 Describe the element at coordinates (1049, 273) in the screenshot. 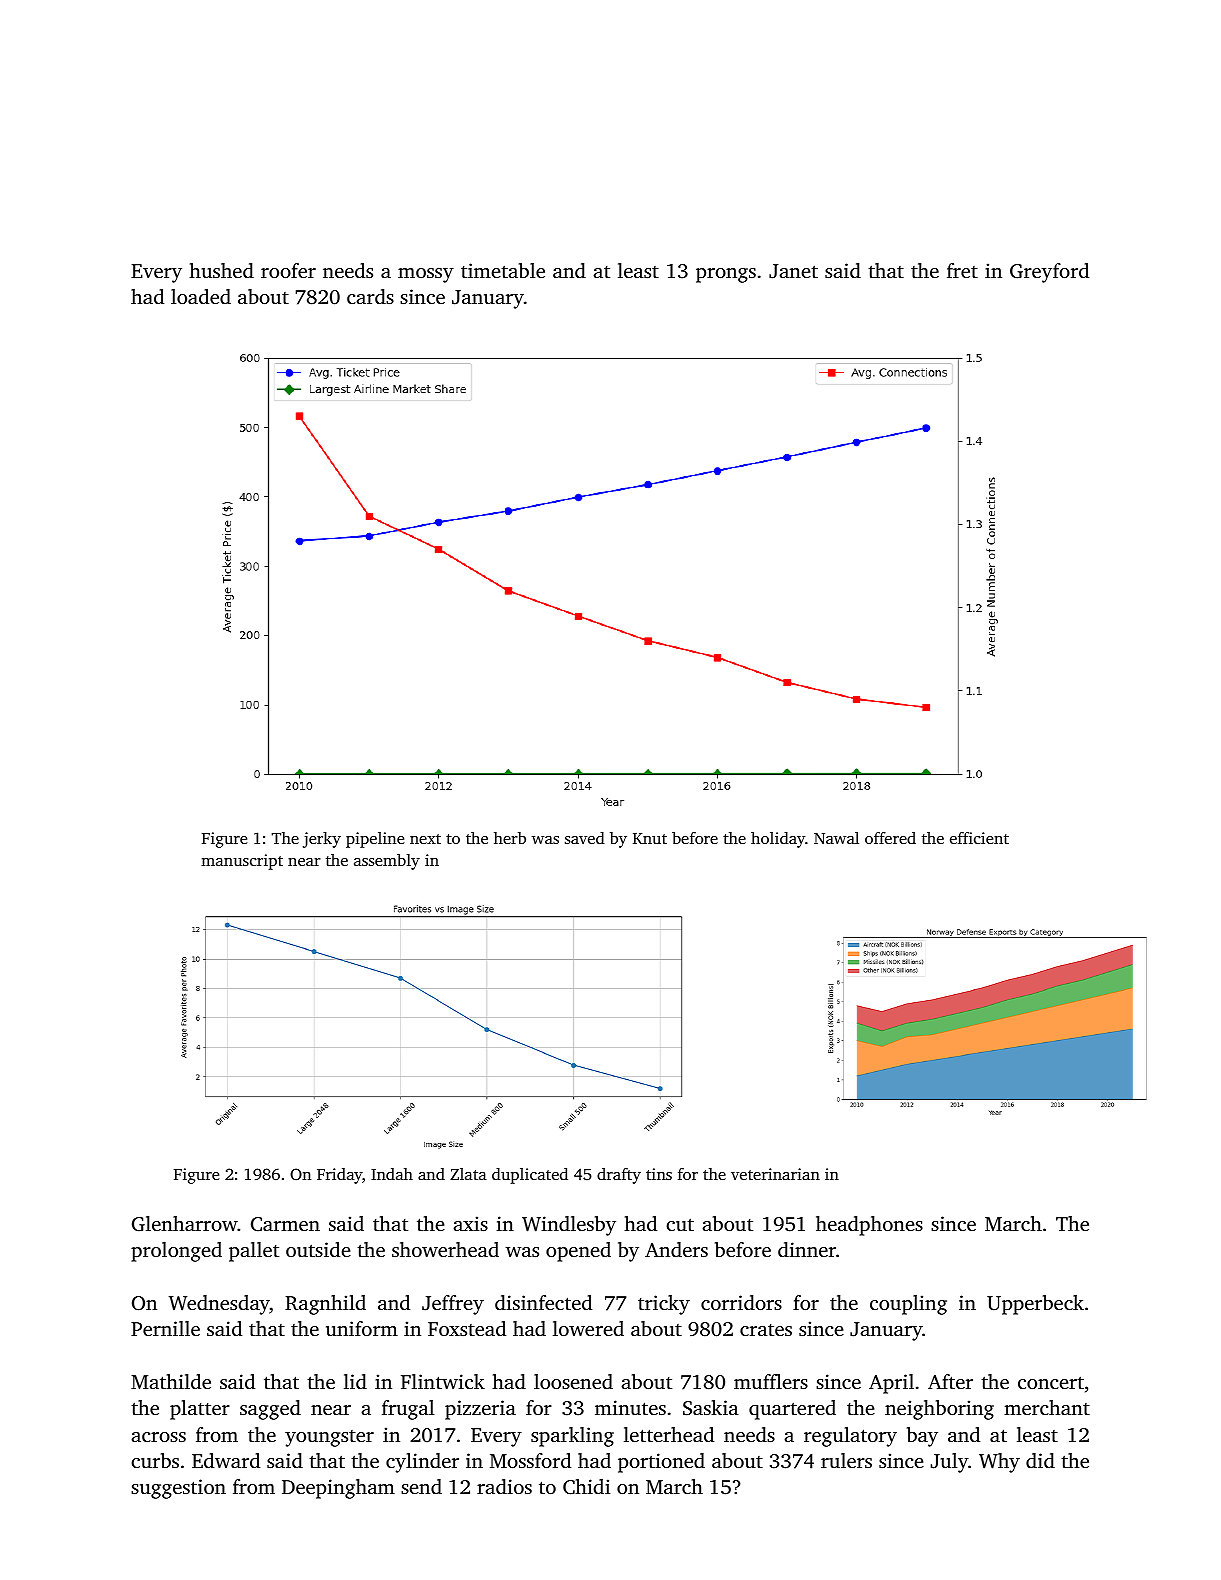

I see `Greyford` at that location.
